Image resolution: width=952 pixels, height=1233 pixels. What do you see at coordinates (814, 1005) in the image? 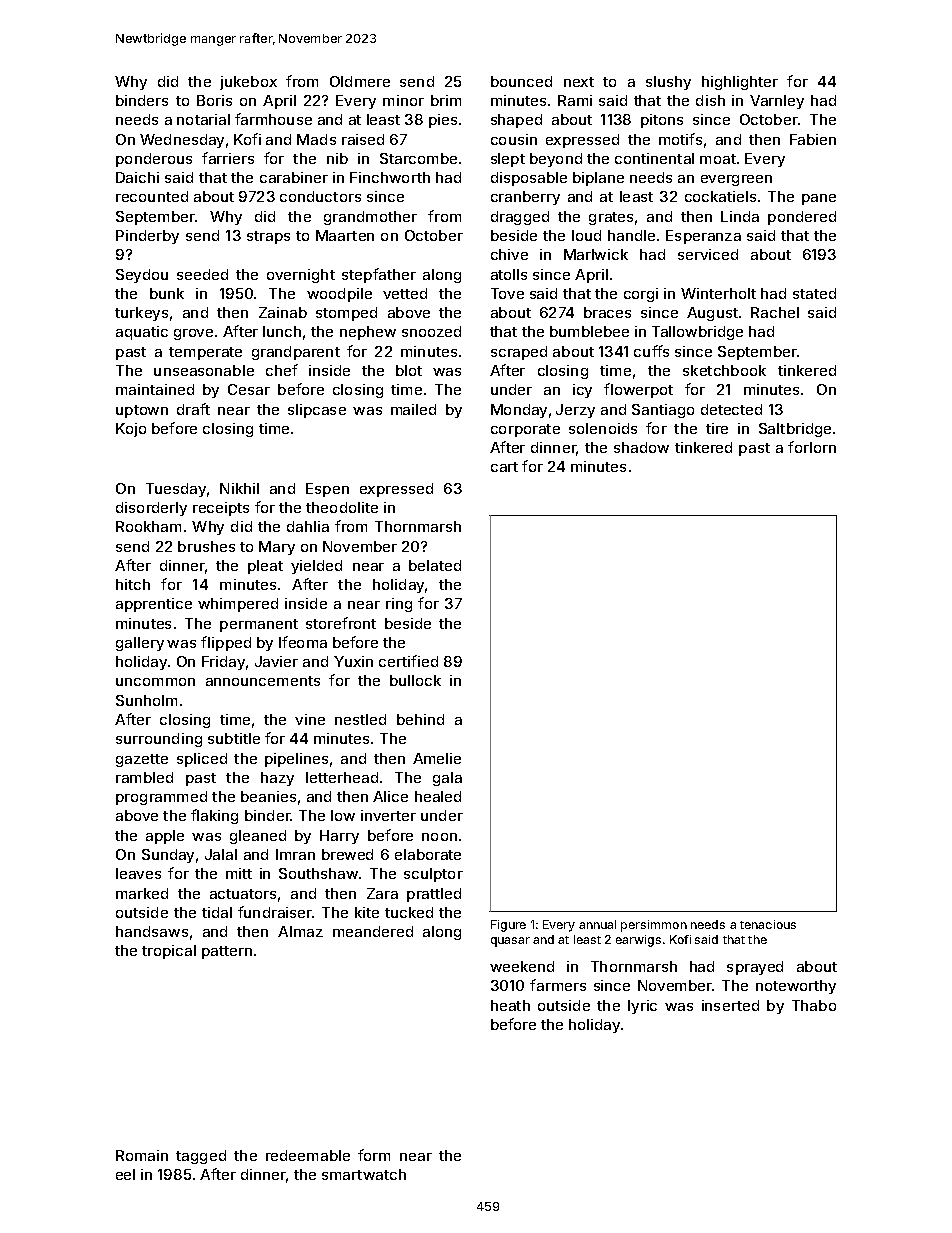
I see `Thabo` at bounding box center [814, 1005].
